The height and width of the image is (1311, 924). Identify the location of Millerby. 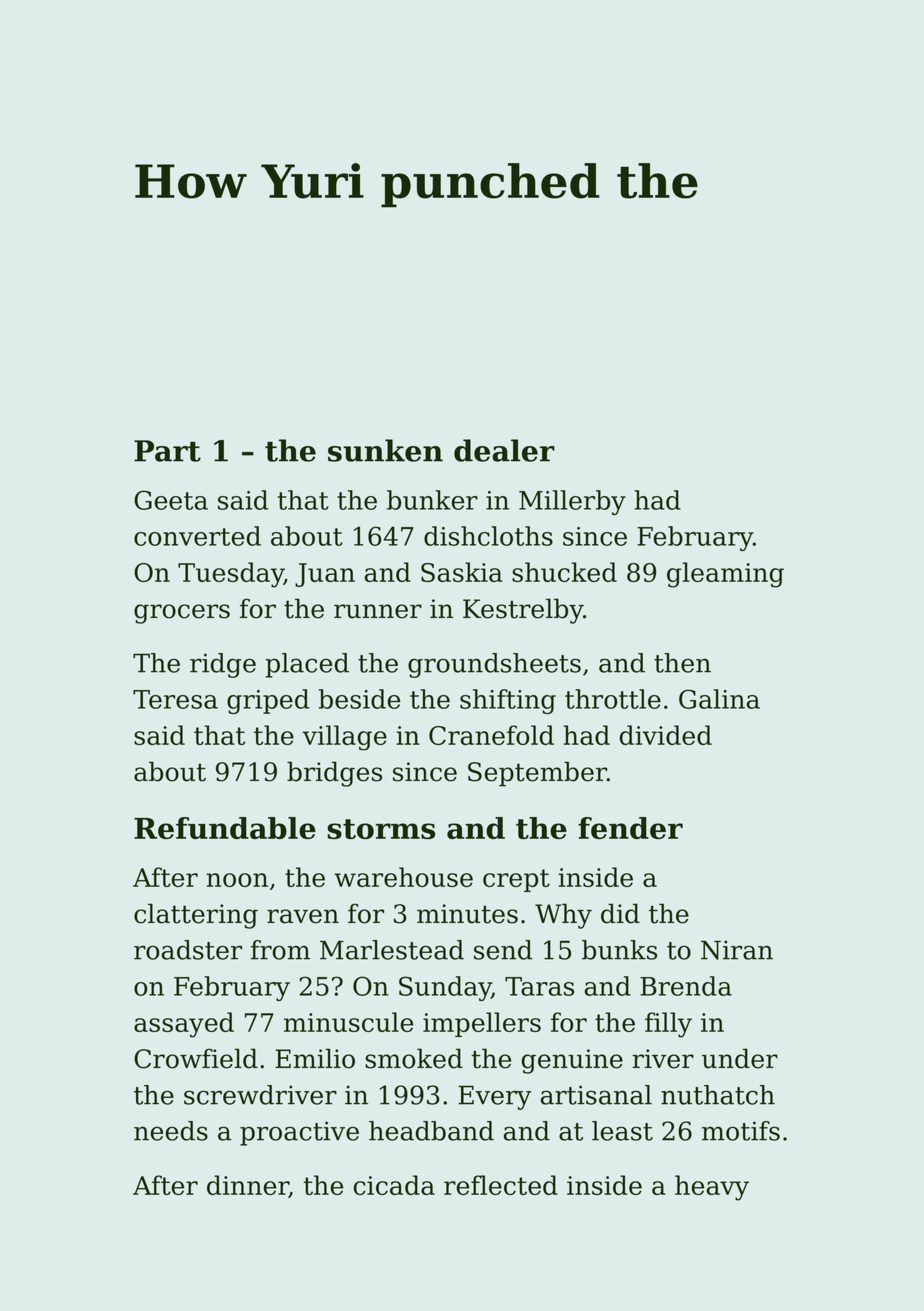
(572, 502).
